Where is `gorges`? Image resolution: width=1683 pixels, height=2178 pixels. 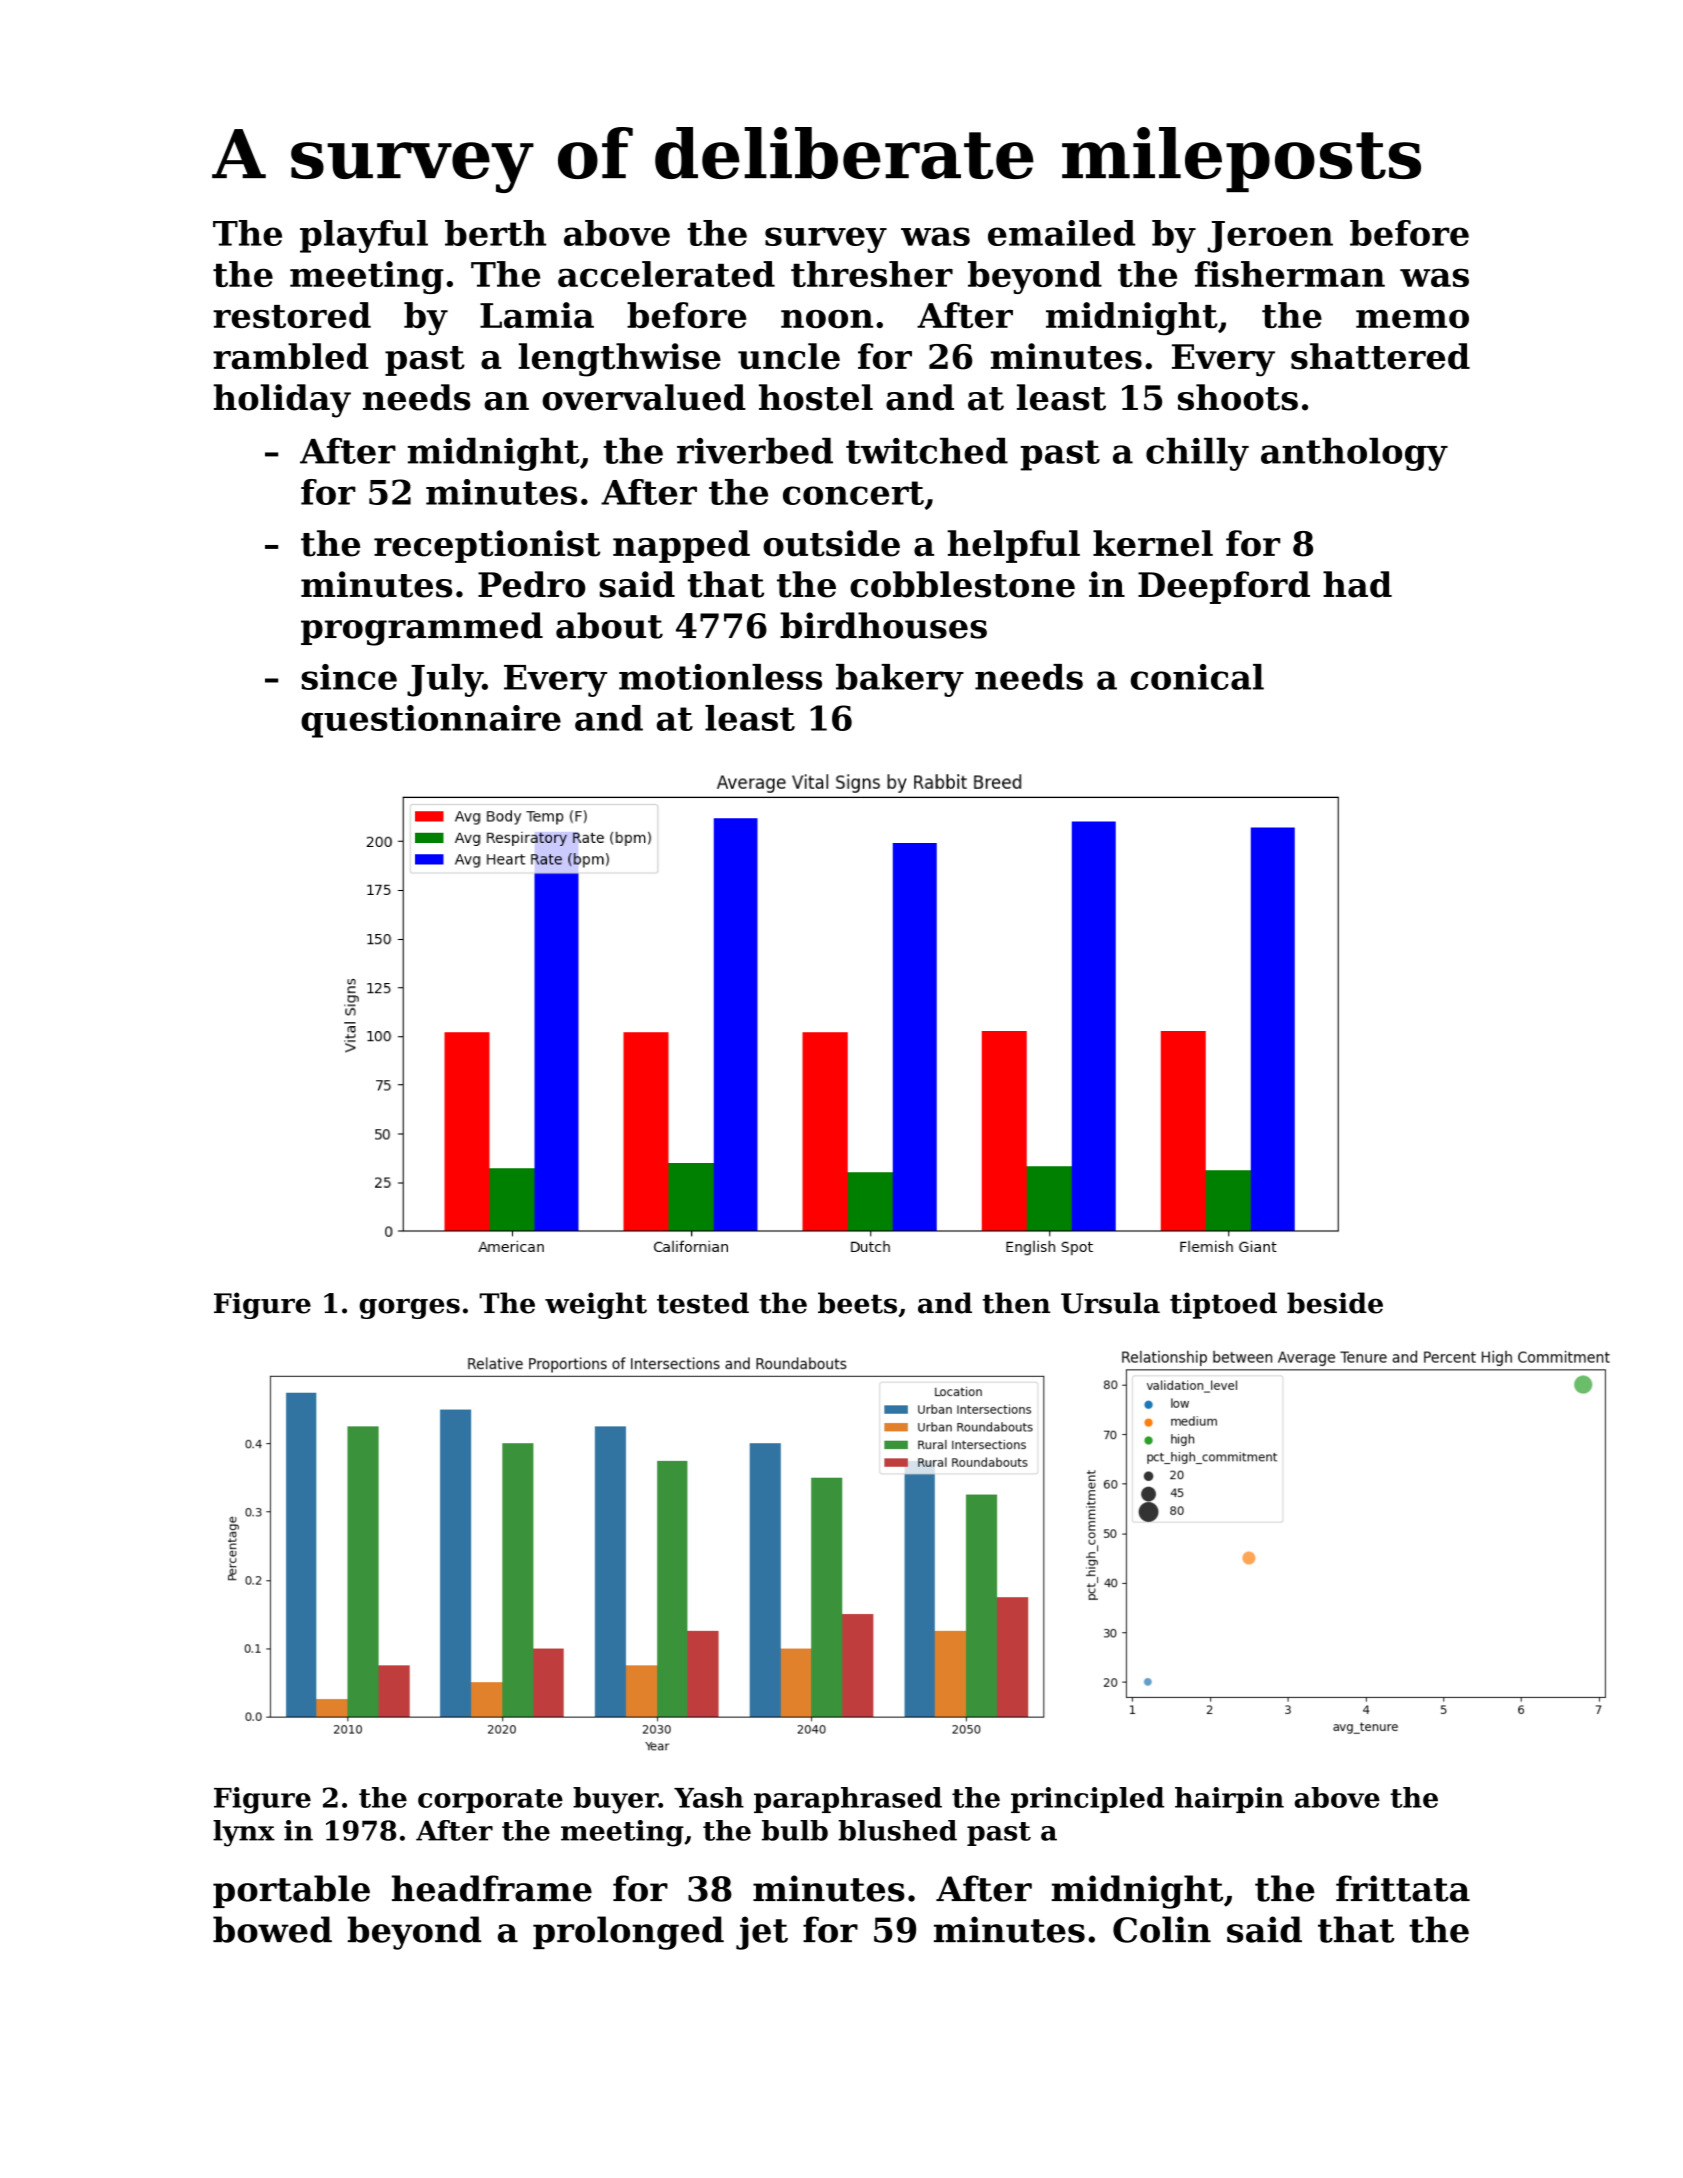
gorges is located at coordinates (409, 1308).
